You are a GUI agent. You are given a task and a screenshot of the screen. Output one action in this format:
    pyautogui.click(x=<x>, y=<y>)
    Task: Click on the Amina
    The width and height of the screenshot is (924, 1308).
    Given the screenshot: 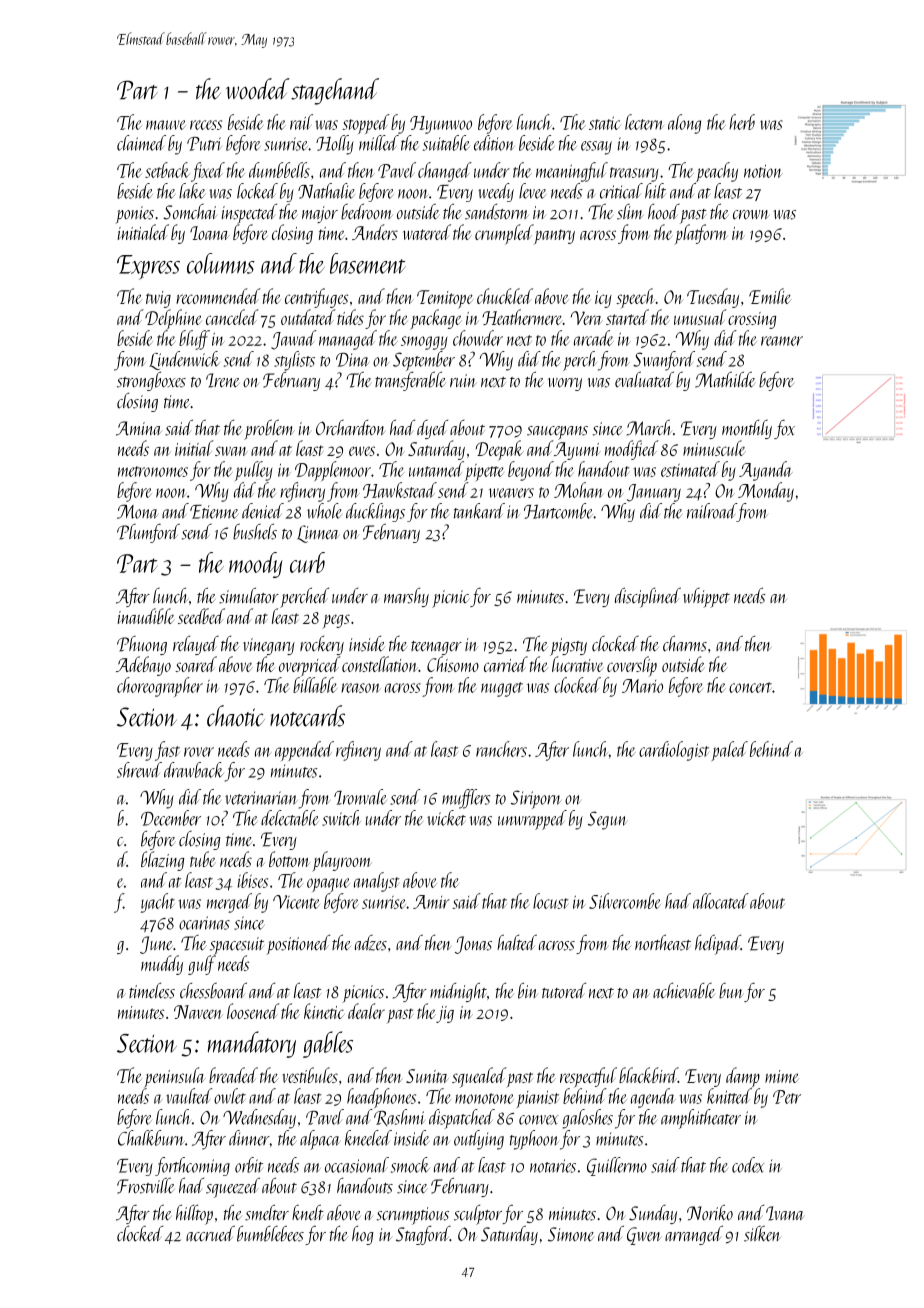 What is the action you would take?
    pyautogui.click(x=139, y=428)
